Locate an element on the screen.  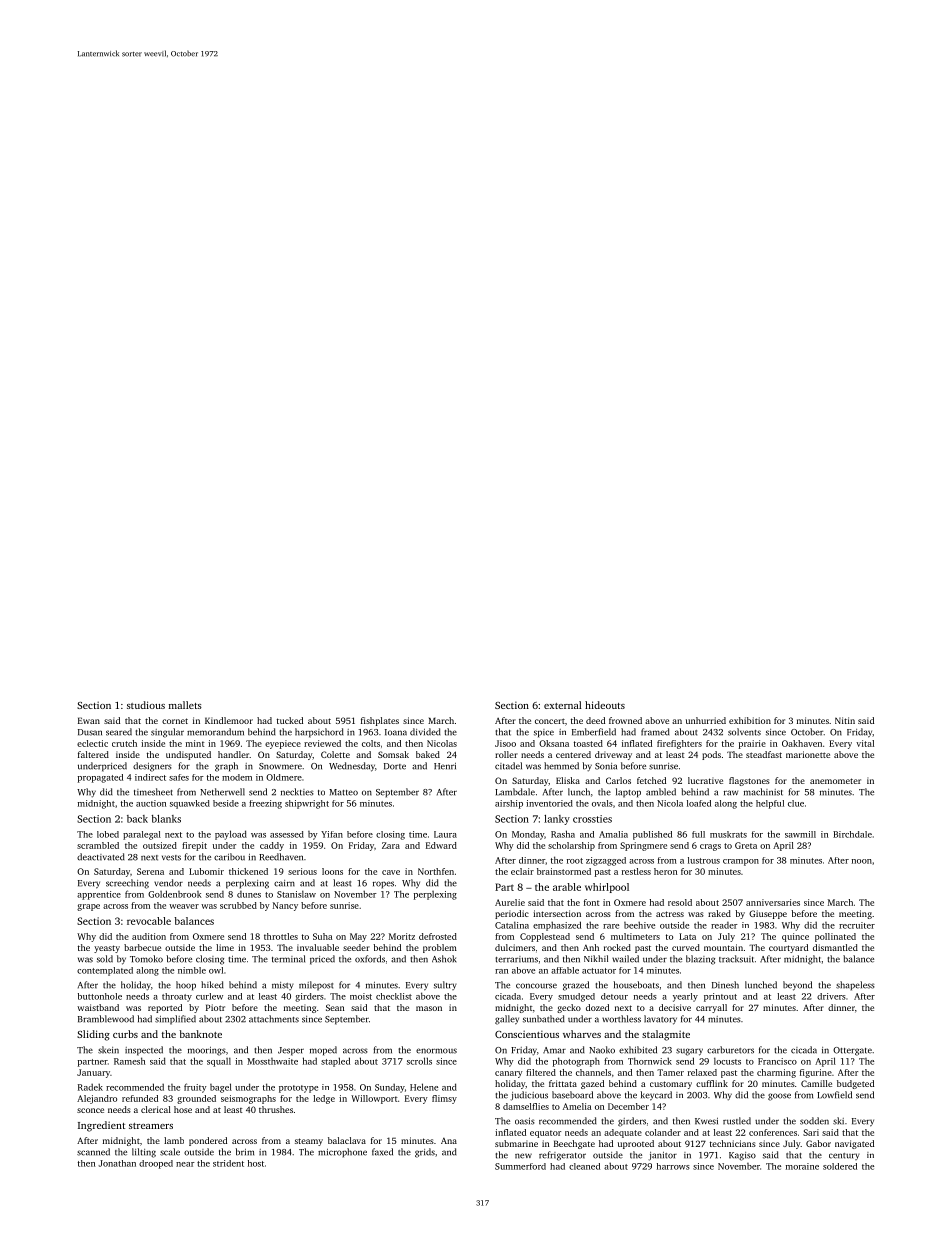
grape is located at coordinates (88, 907).
